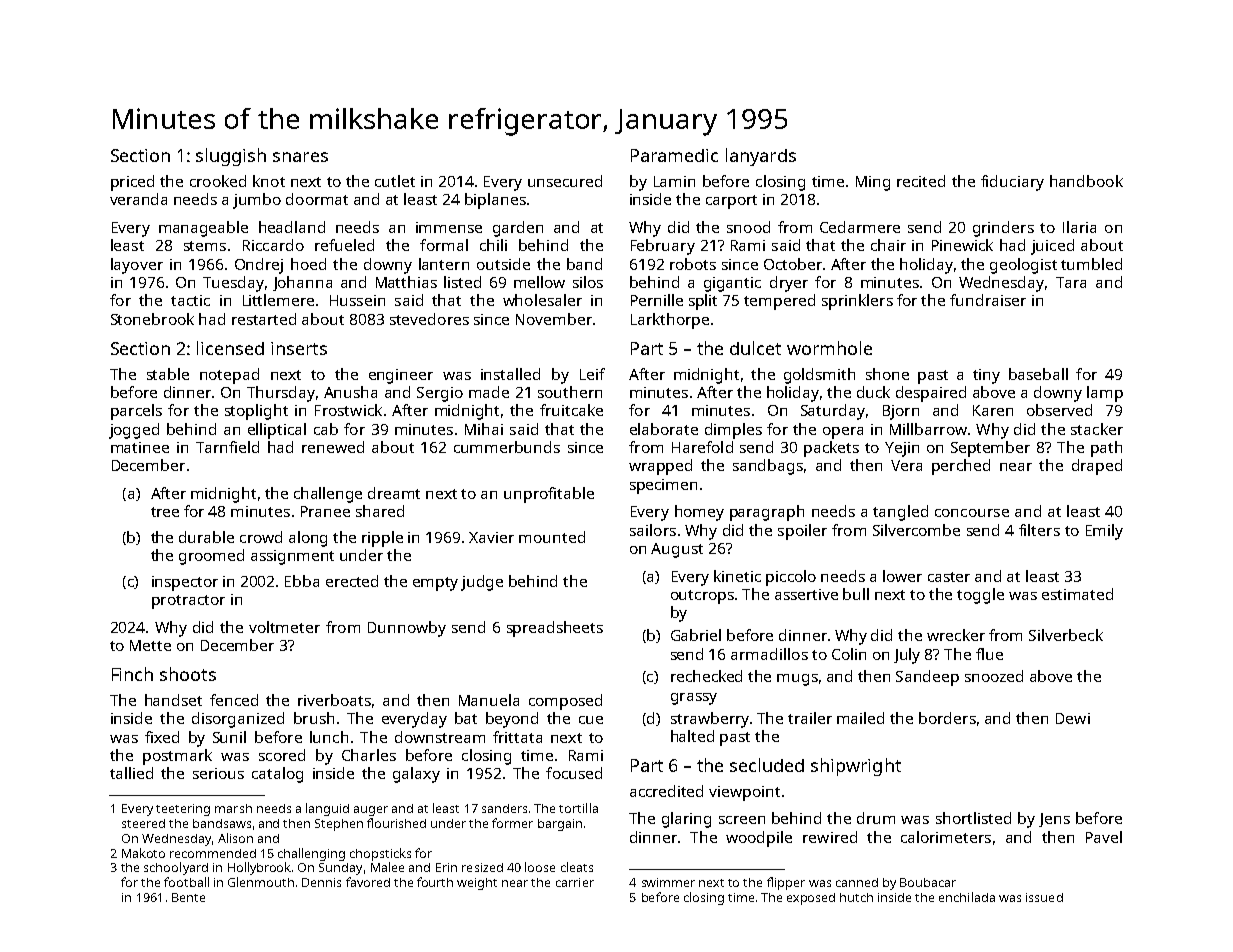  I want to click on unsecured, so click(565, 181).
